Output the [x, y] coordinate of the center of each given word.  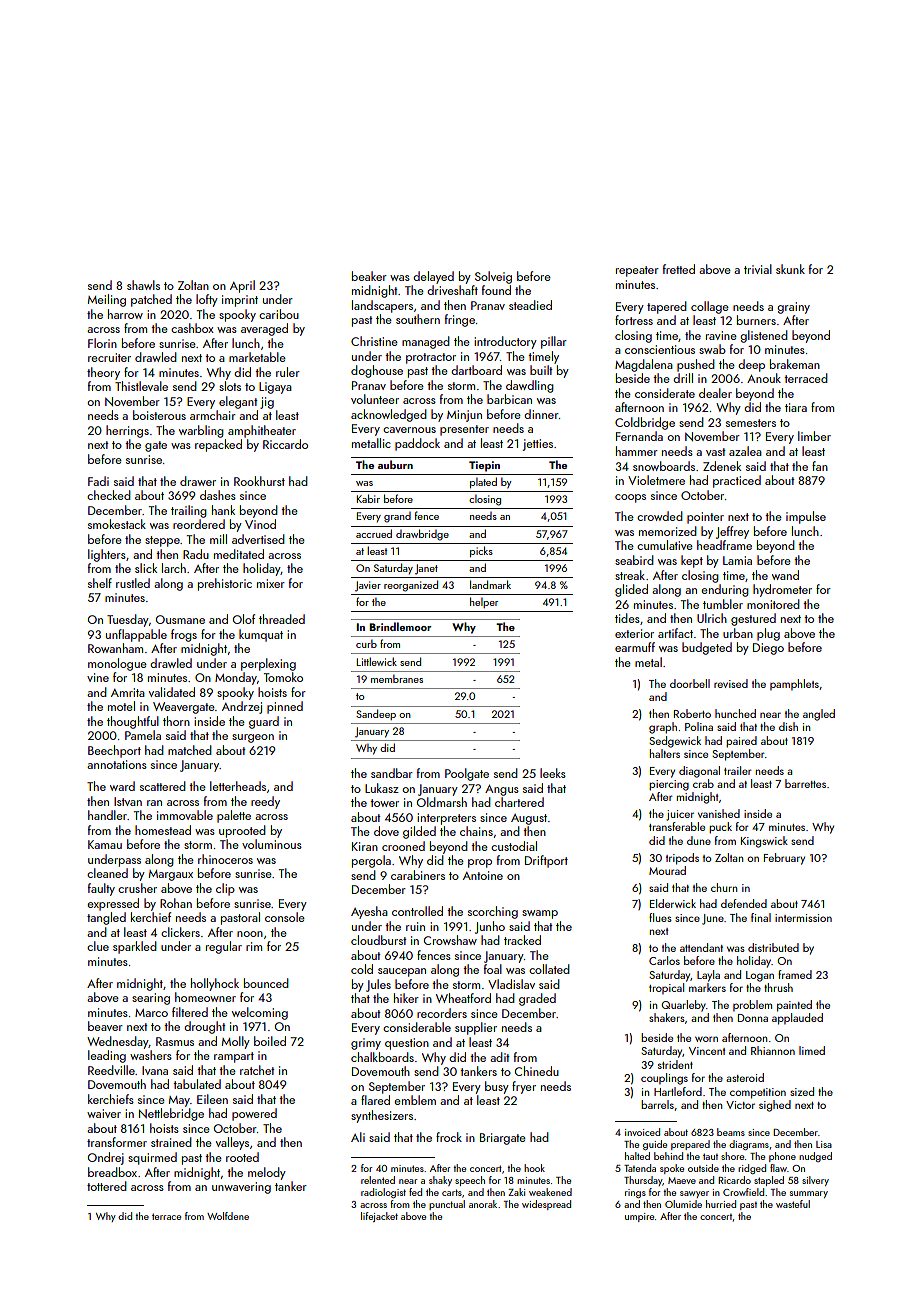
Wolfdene [228, 1216]
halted [637, 1156]
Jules [378, 985]
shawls [143, 285]
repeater [637, 271]
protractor [431, 358]
